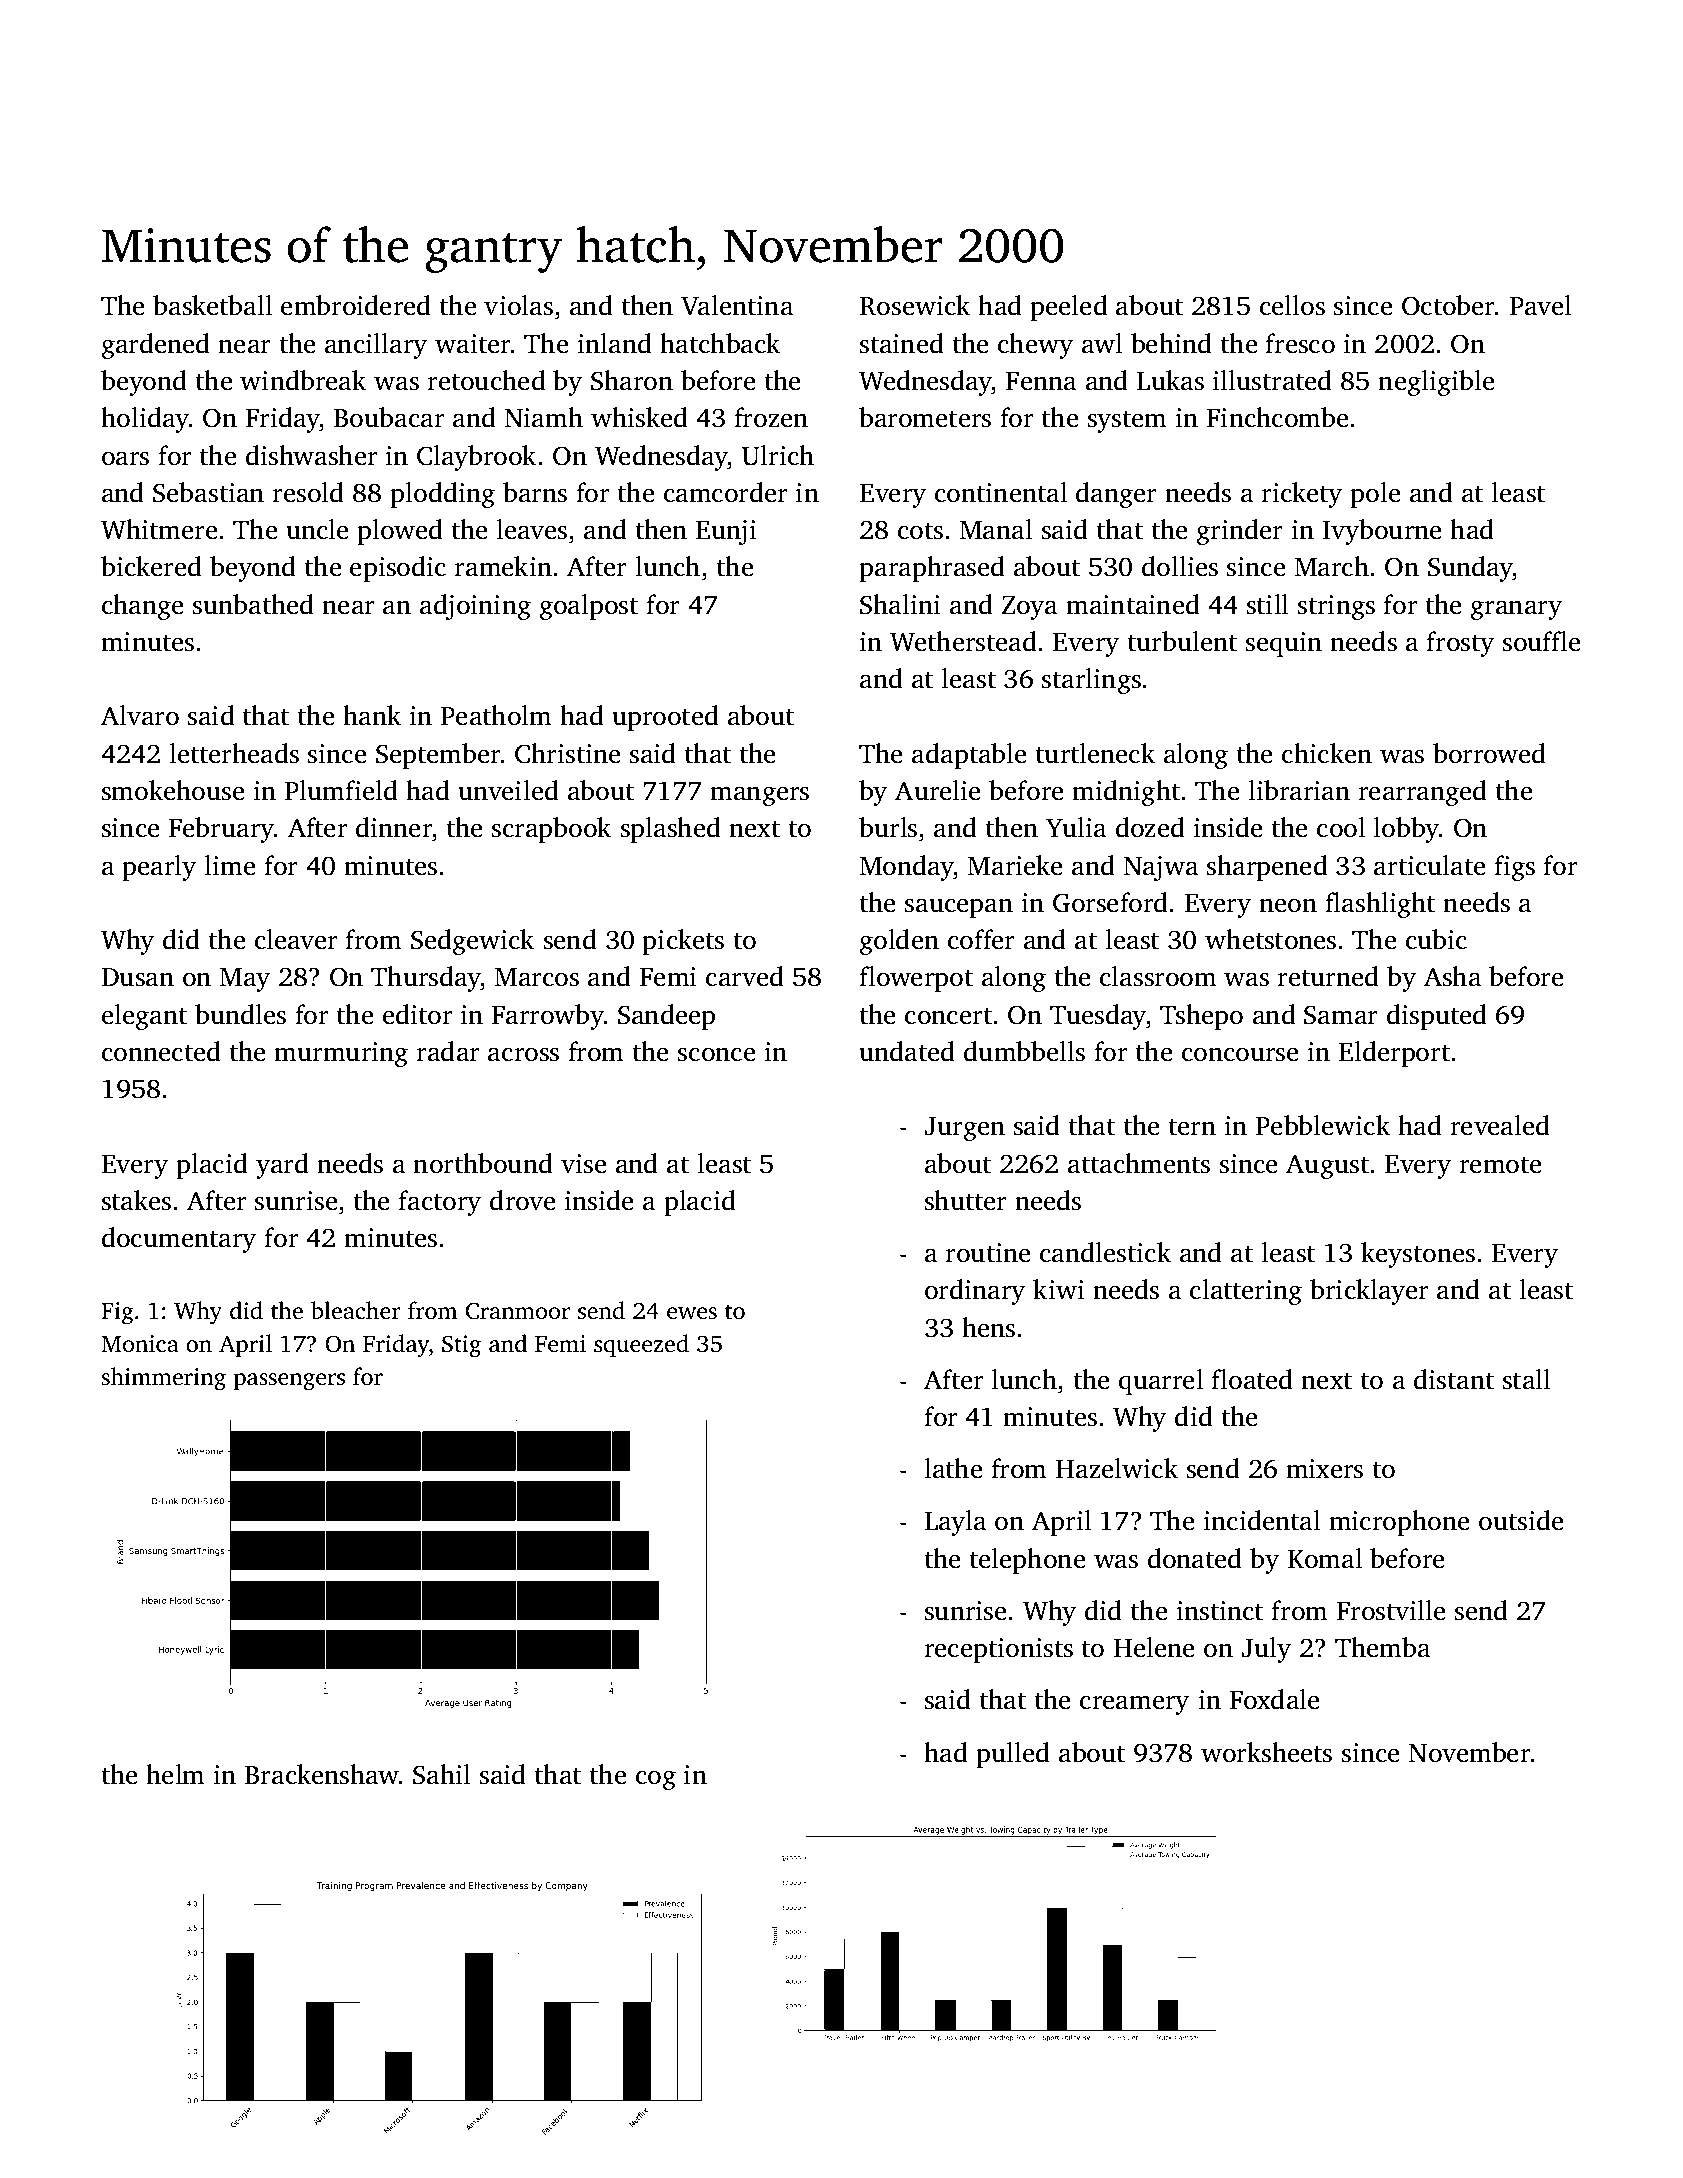 The image size is (1683, 2178). I want to click on system, so click(1127, 422).
